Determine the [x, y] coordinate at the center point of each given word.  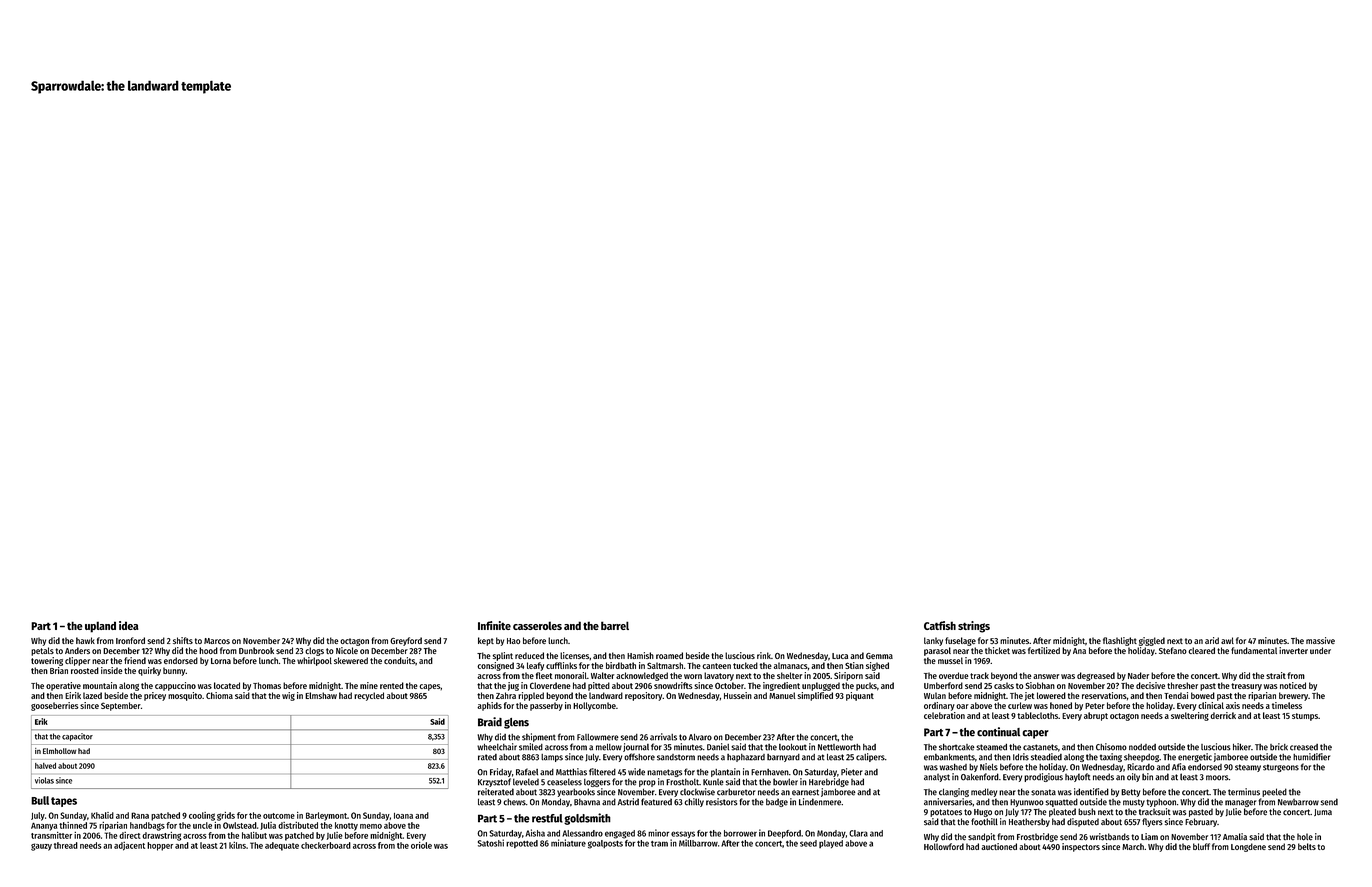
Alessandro [582, 833]
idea [129, 625]
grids [226, 816]
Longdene [1248, 847]
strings [974, 627]
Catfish [940, 625]
